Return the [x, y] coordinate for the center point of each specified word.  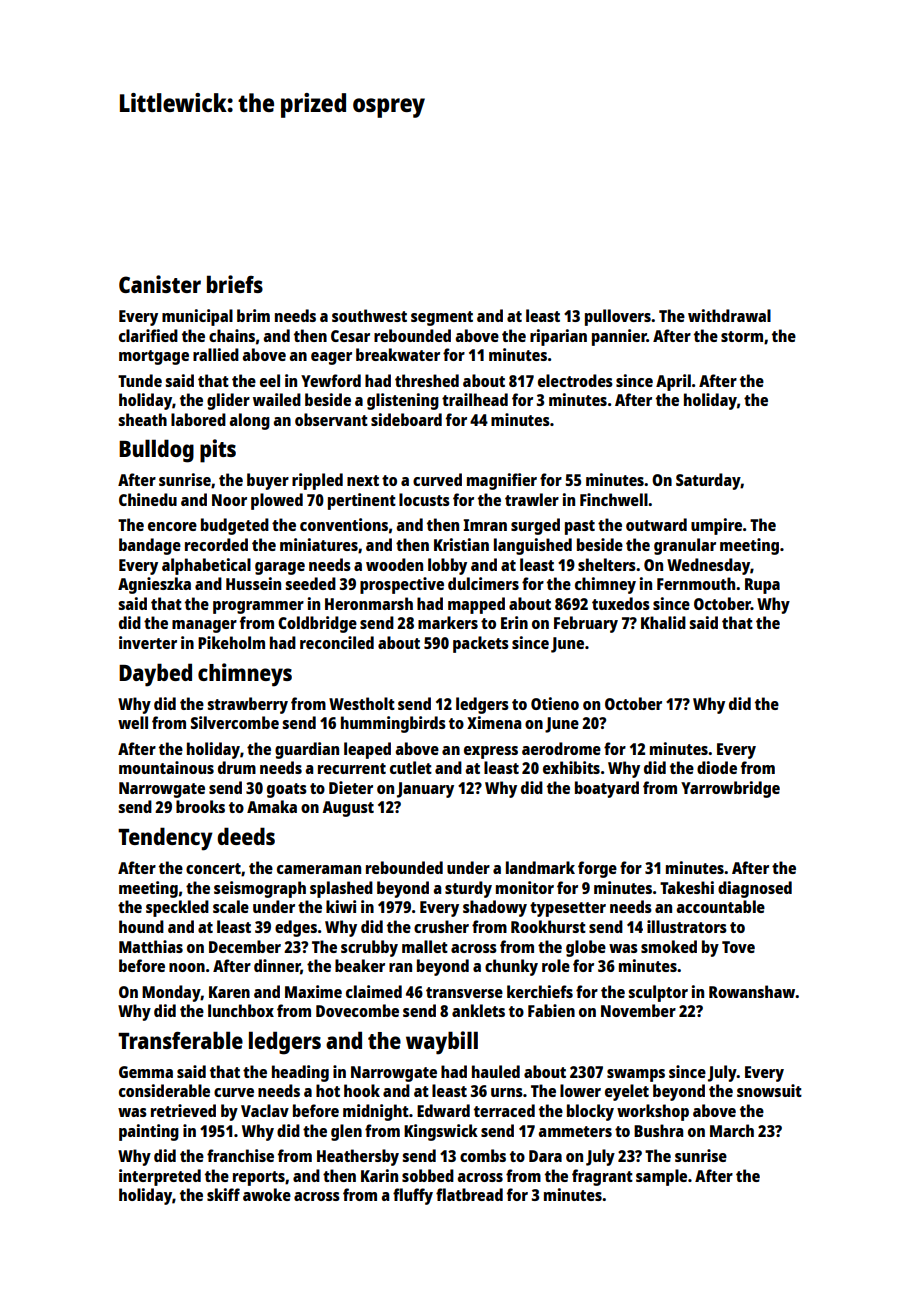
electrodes [575, 380]
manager [204, 626]
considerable [164, 1090]
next [363, 480]
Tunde [140, 380]
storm [742, 336]
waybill [442, 1043]
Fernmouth [696, 583]
